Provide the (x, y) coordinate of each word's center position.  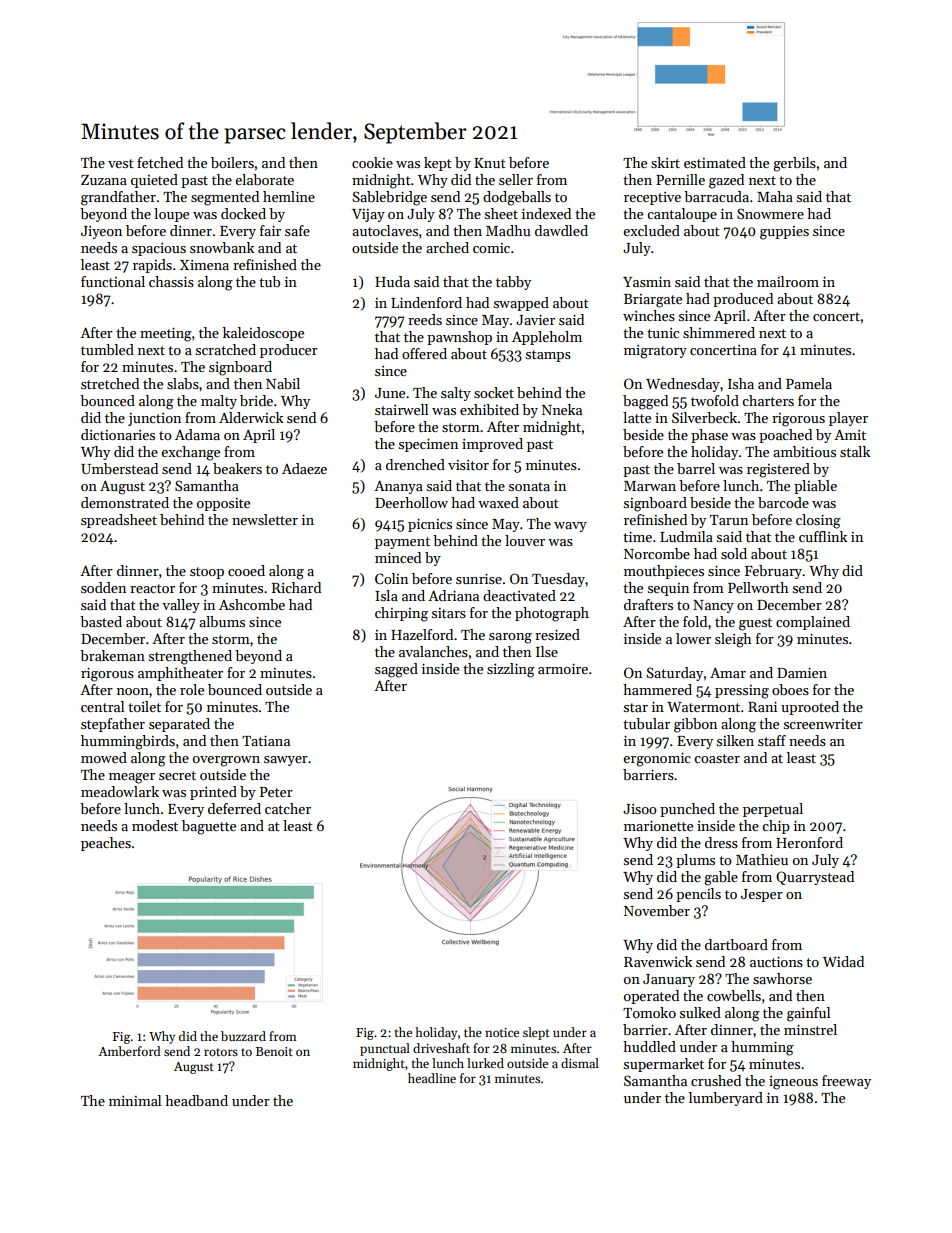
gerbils (794, 164)
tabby (513, 283)
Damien (802, 672)
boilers (232, 162)
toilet (144, 706)
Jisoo (640, 809)
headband (196, 1100)
